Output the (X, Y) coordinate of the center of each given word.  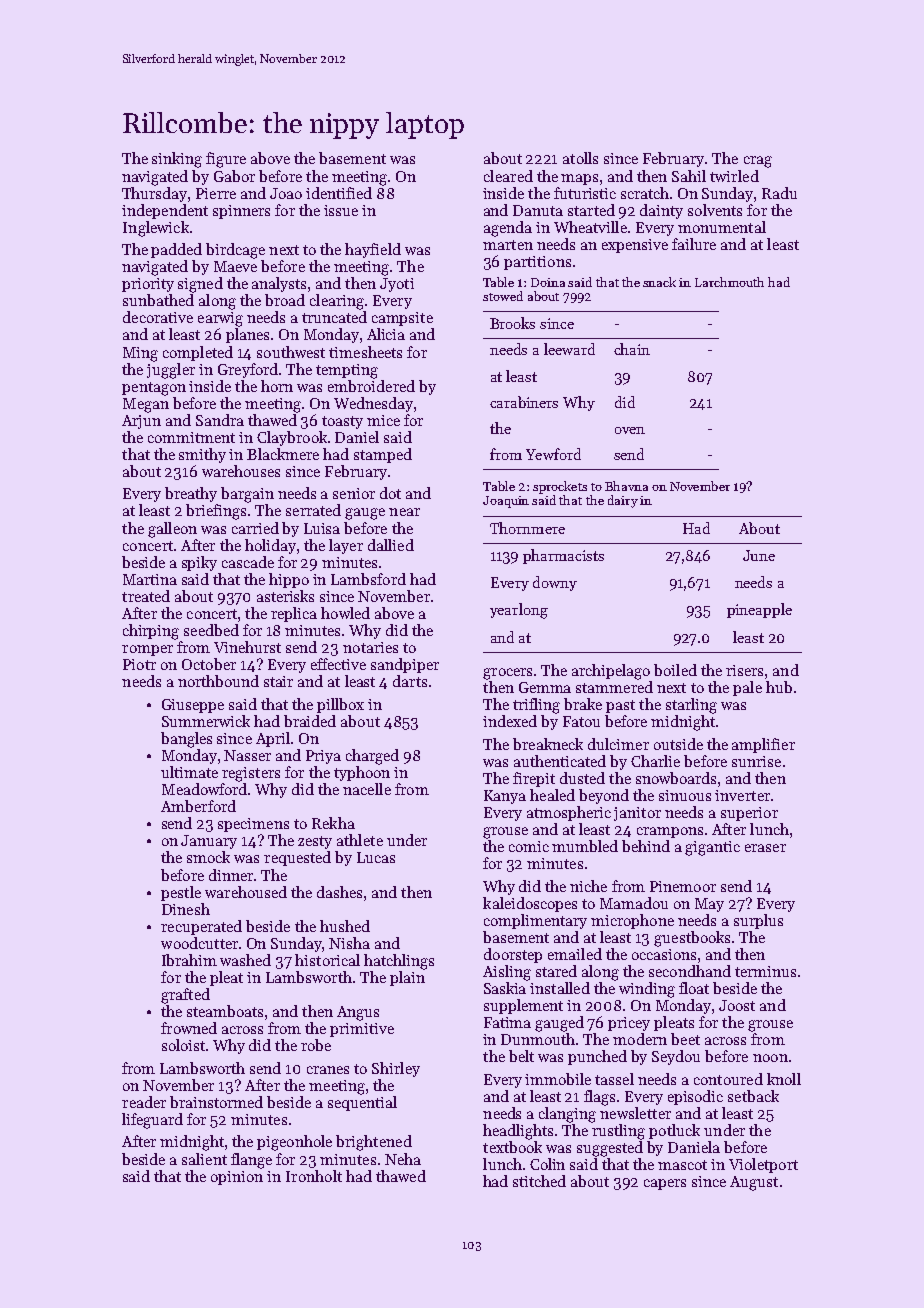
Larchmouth (729, 282)
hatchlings (399, 962)
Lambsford (368, 579)
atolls (580, 158)
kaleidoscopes (530, 904)
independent (165, 211)
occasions (664, 954)
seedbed (211, 630)
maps (579, 179)
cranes (328, 1070)
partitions (537, 263)
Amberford (198, 806)
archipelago (611, 672)
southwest (291, 352)
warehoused (246, 892)
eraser (765, 848)
